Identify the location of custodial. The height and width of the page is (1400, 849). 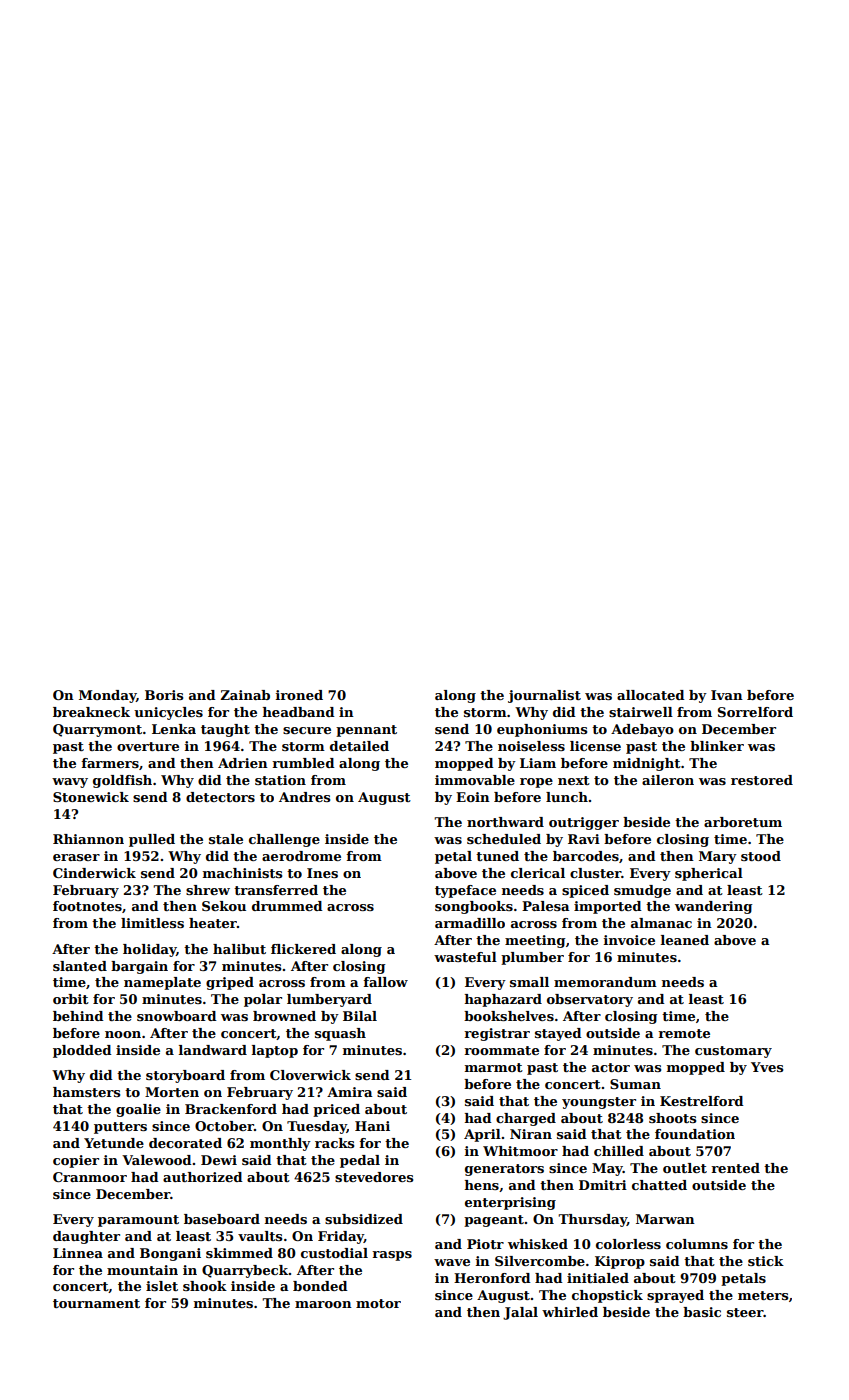
(334, 1253).
